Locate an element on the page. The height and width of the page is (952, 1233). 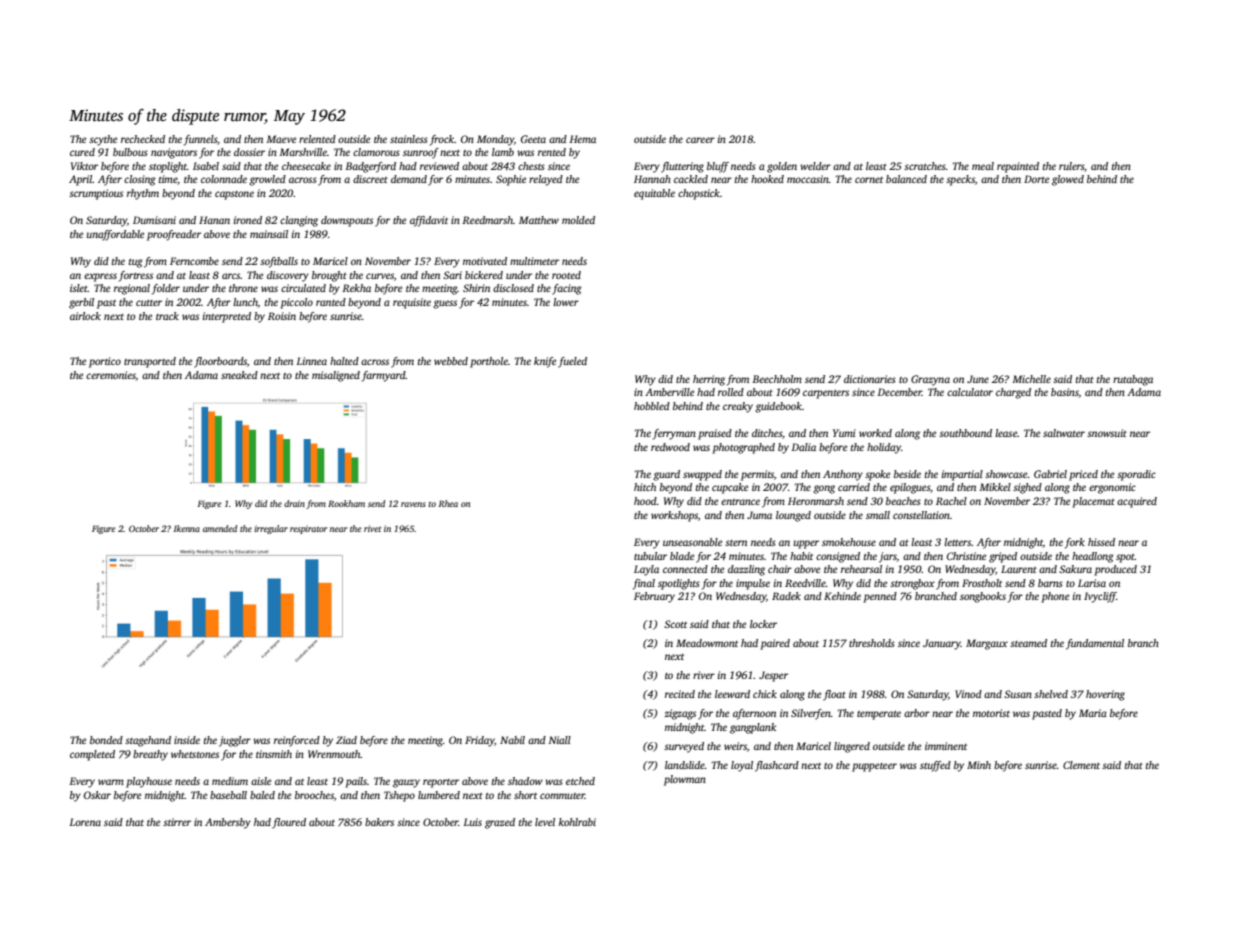
spoke is located at coordinates (877, 475).
